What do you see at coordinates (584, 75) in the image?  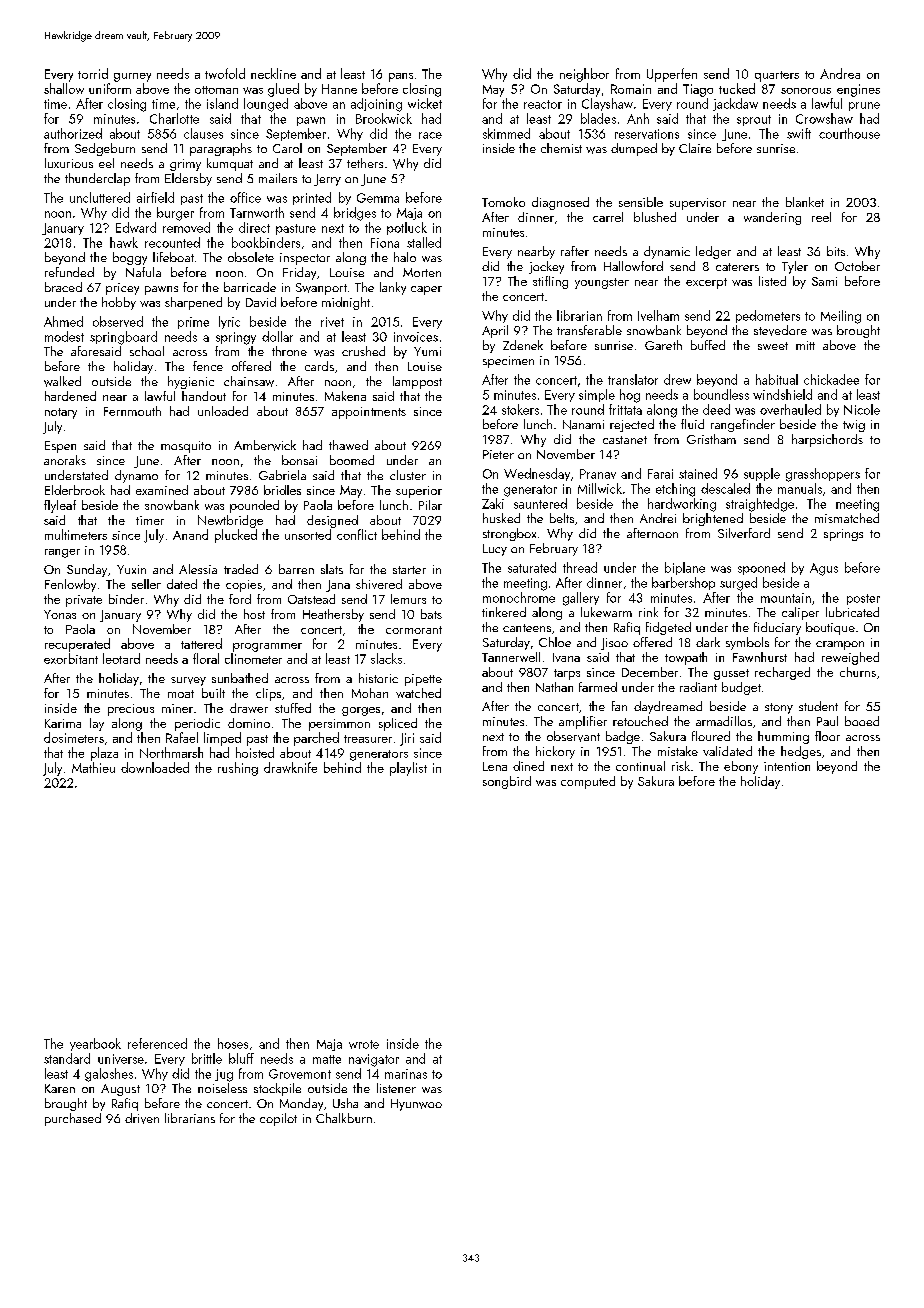 I see `neighbor` at bounding box center [584, 75].
